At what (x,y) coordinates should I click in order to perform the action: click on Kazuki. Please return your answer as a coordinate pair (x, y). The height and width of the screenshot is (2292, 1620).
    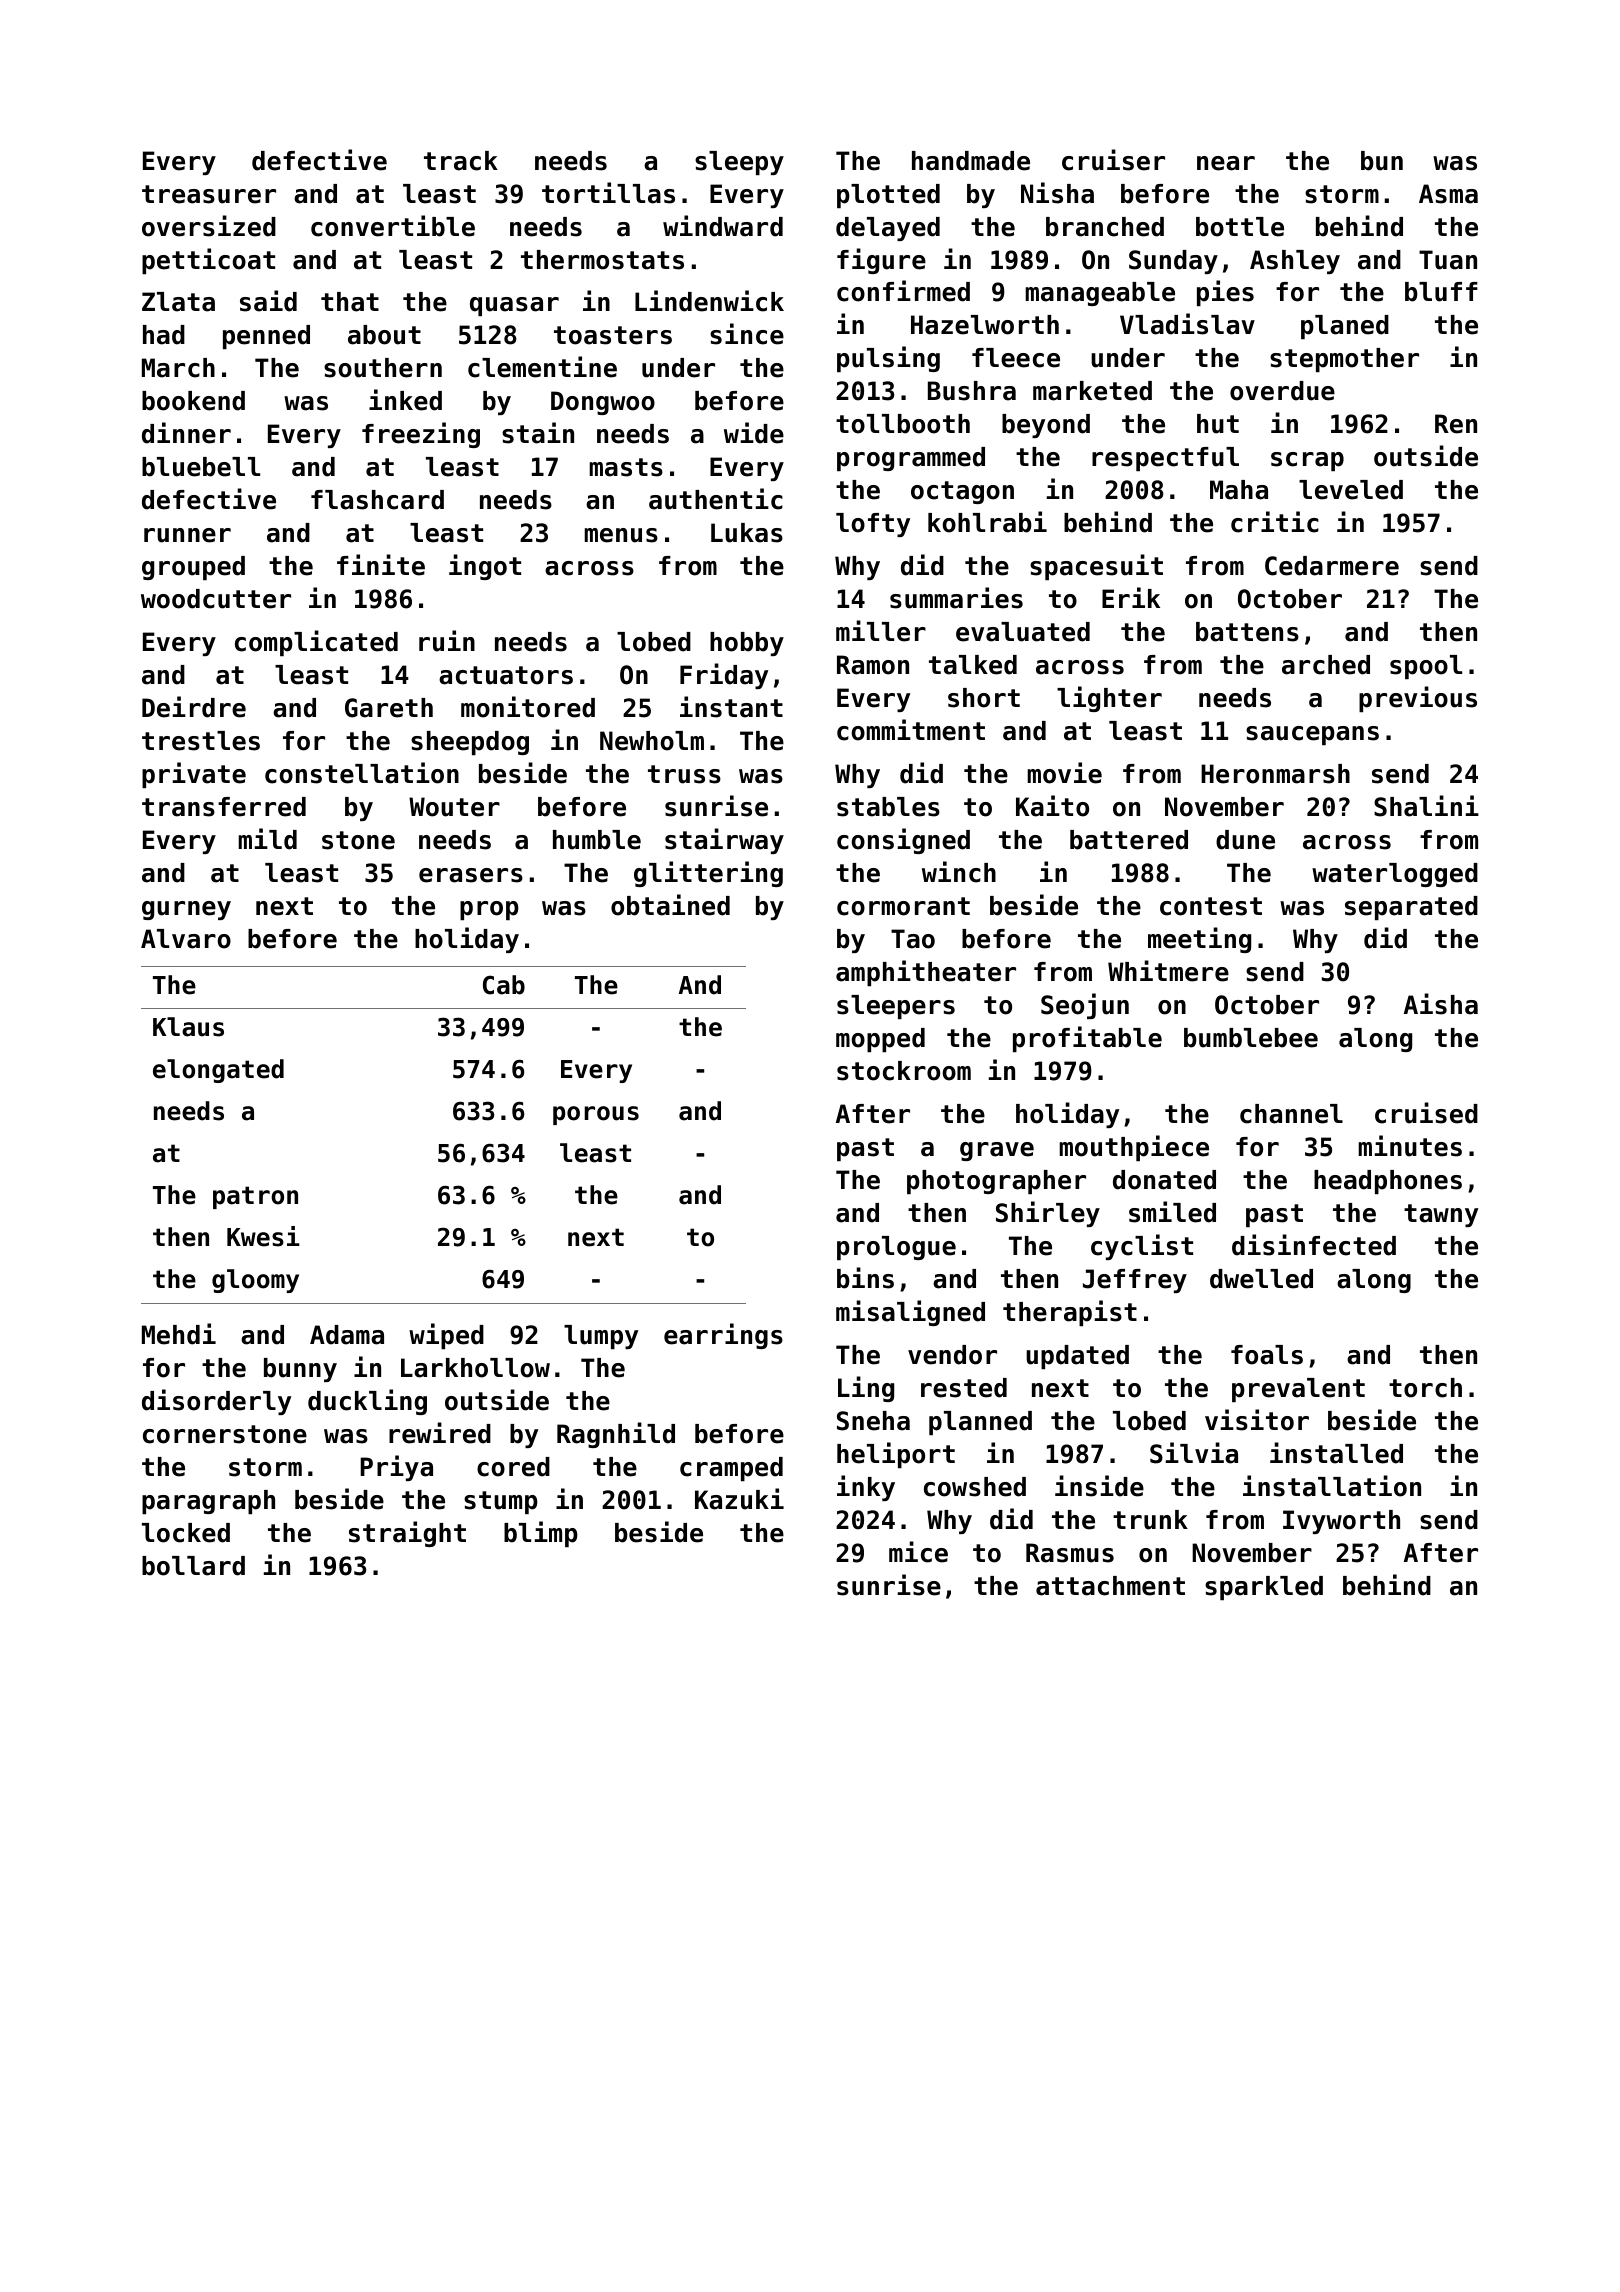
    Looking at the image, I should click on (739, 1499).
